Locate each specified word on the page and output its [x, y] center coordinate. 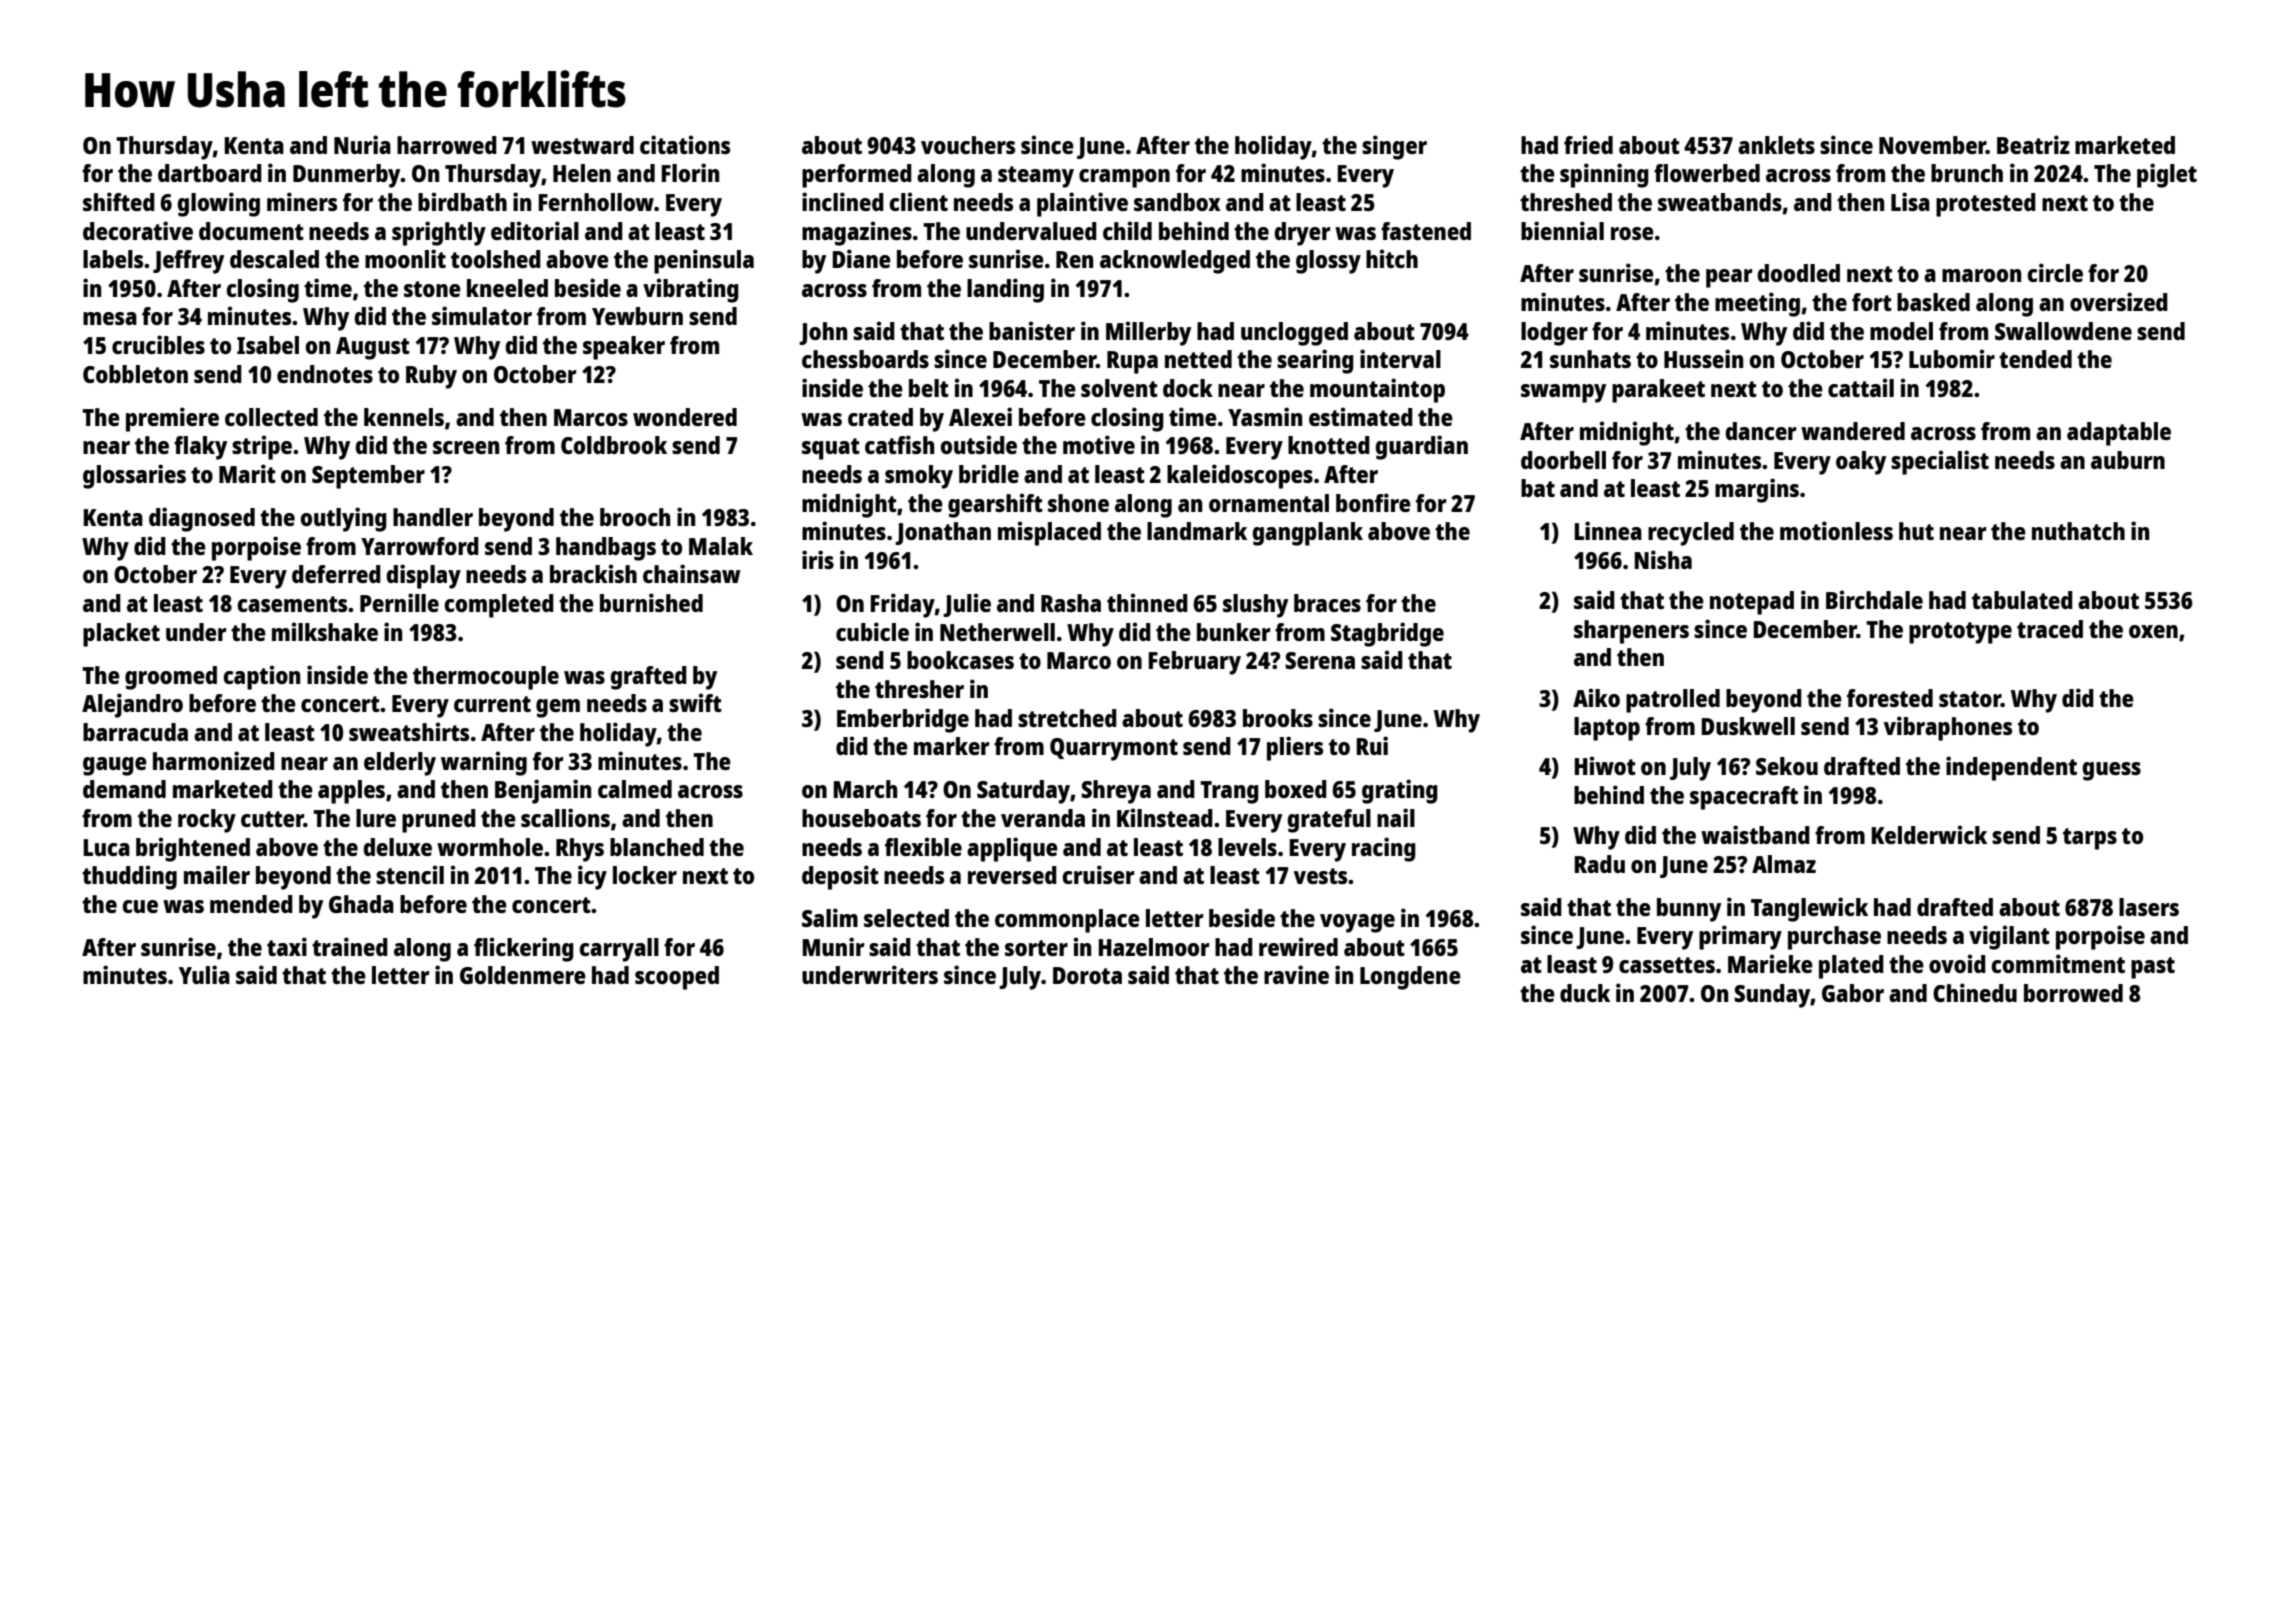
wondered [685, 417]
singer [1394, 147]
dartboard [210, 173]
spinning [1604, 175]
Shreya [1116, 792]
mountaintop [1377, 390]
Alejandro [132, 705]
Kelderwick [1929, 834]
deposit [840, 877]
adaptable [2119, 434]
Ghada [361, 904]
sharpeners [1631, 632]
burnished [651, 602]
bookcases [960, 660]
